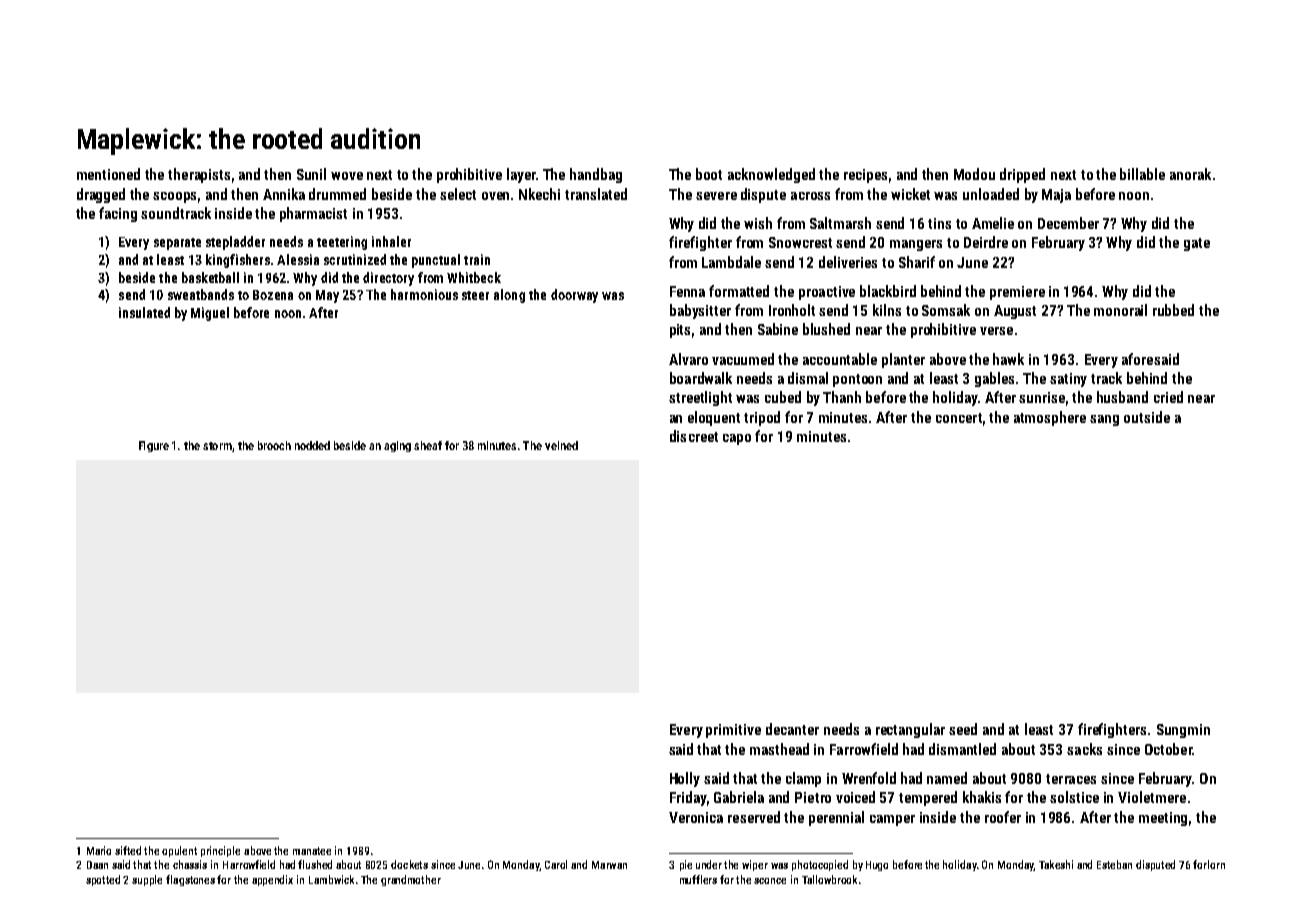 The width and height of the document is (1308, 924). Describe the element at coordinates (397, 446) in the document. I see `aging` at that location.
